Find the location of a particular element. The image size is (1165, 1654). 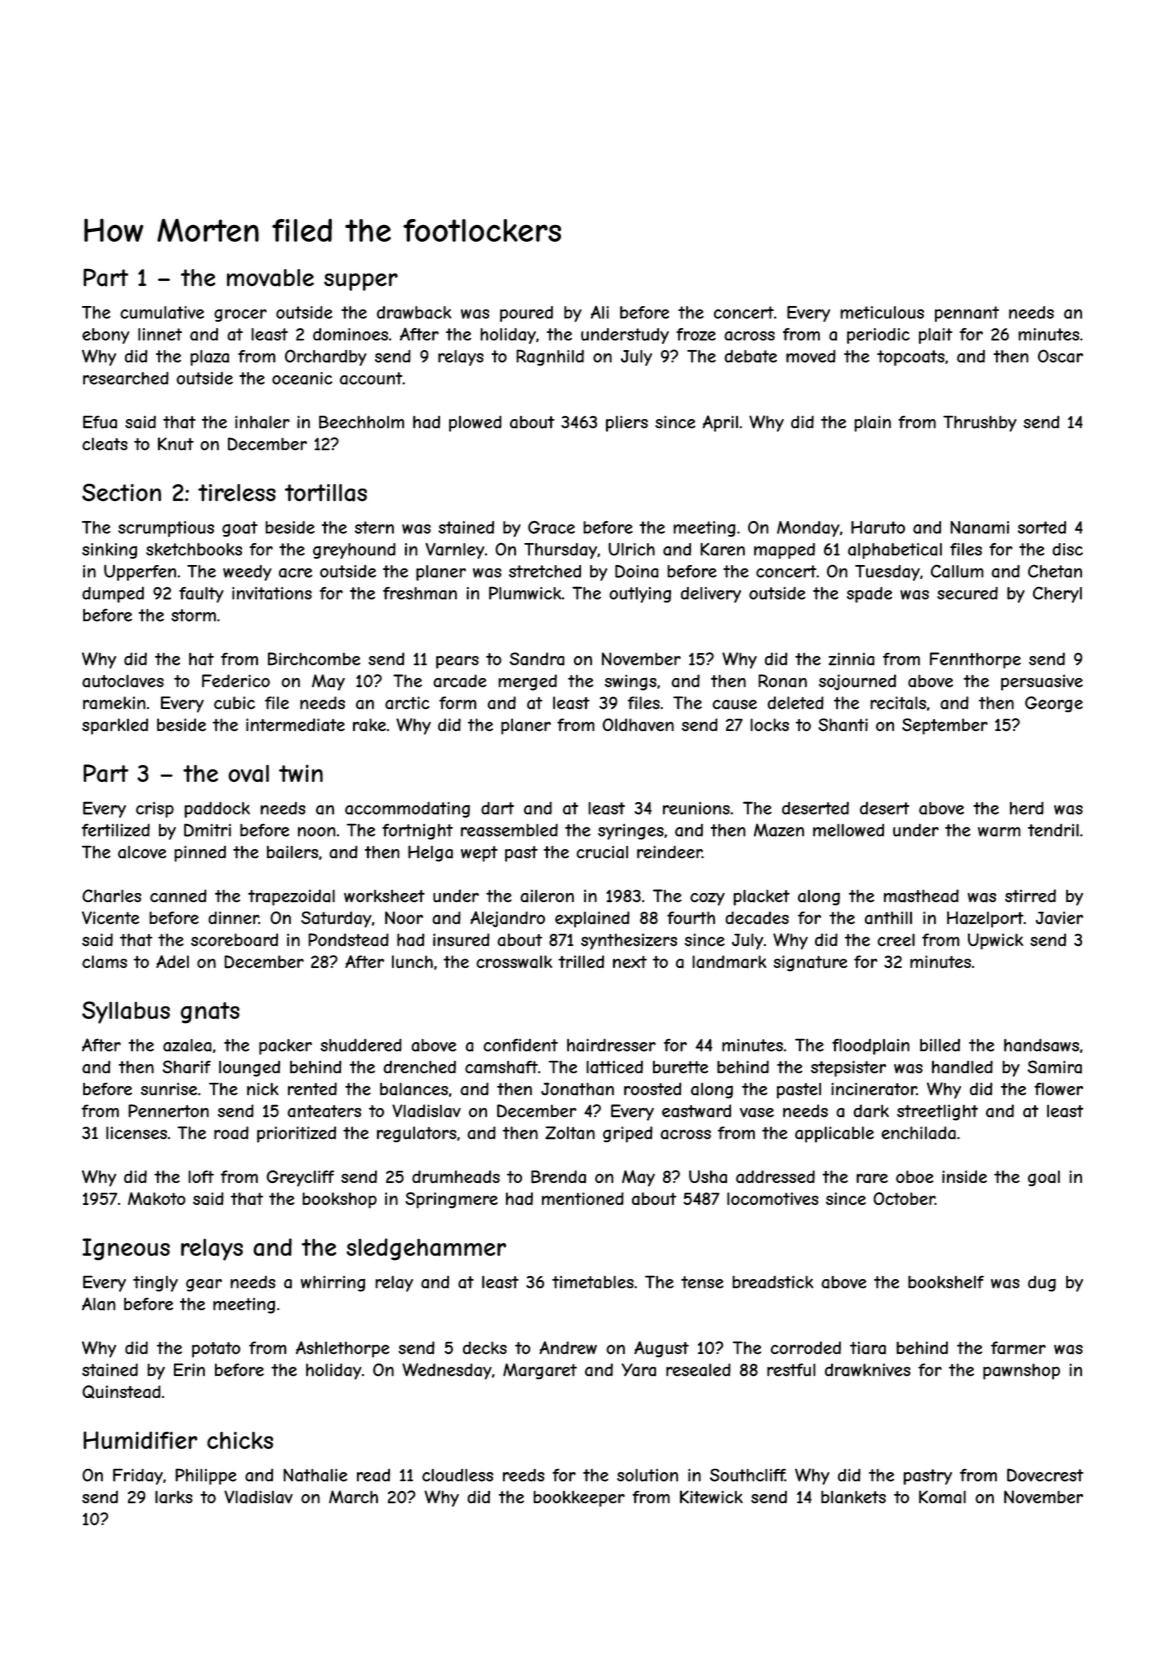

Igneous is located at coordinates (126, 1249).
